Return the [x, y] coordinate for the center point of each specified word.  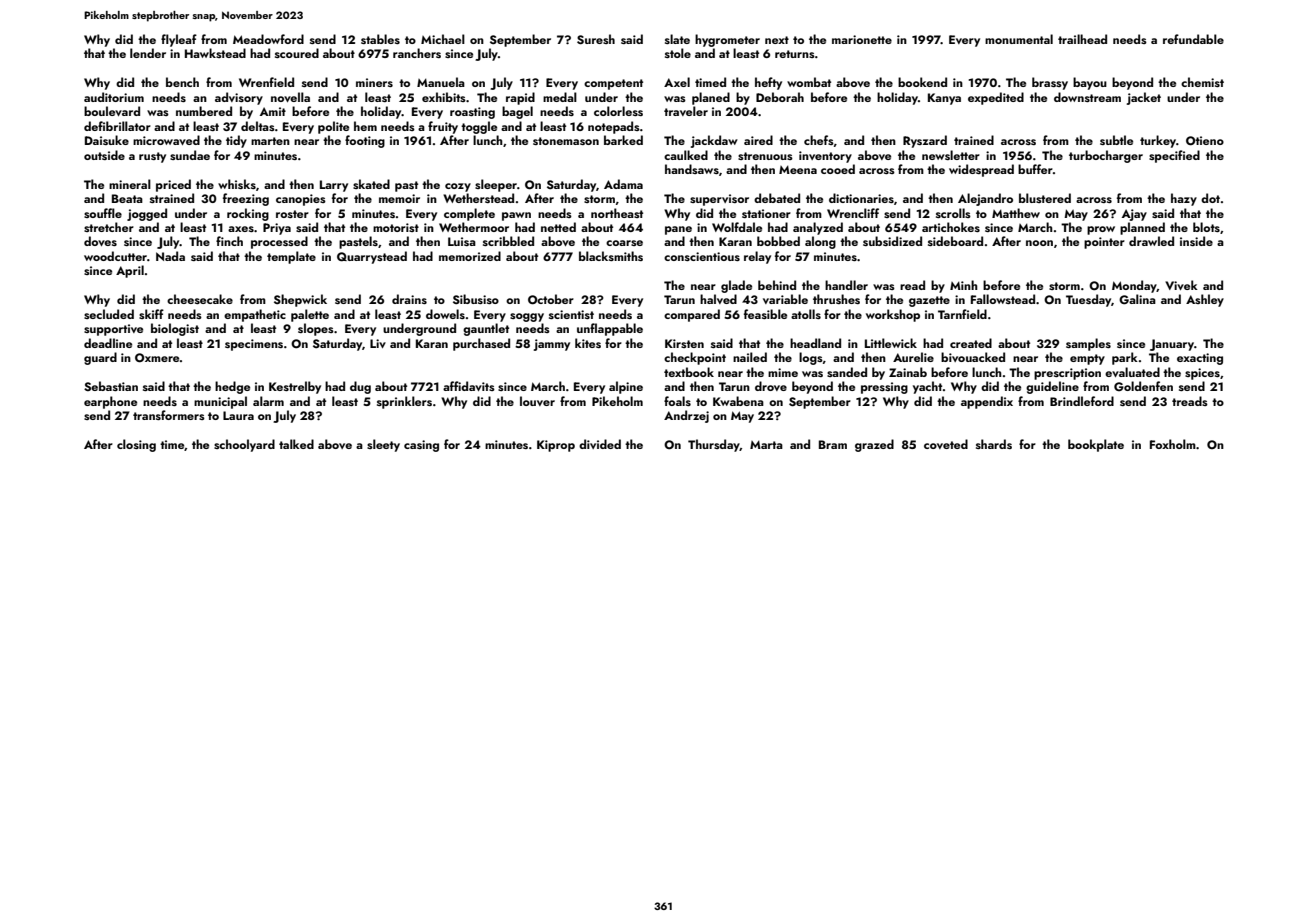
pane [678, 230]
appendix [987, 402]
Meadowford [268, 39]
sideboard [955, 241]
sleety [383, 445]
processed [279, 242]
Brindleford [1082, 401]
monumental [1019, 39]
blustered [1045, 198]
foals [677, 401]
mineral [130, 184]
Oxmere [157, 358]
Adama [623, 184]
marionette [862, 39]
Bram [833, 444]
